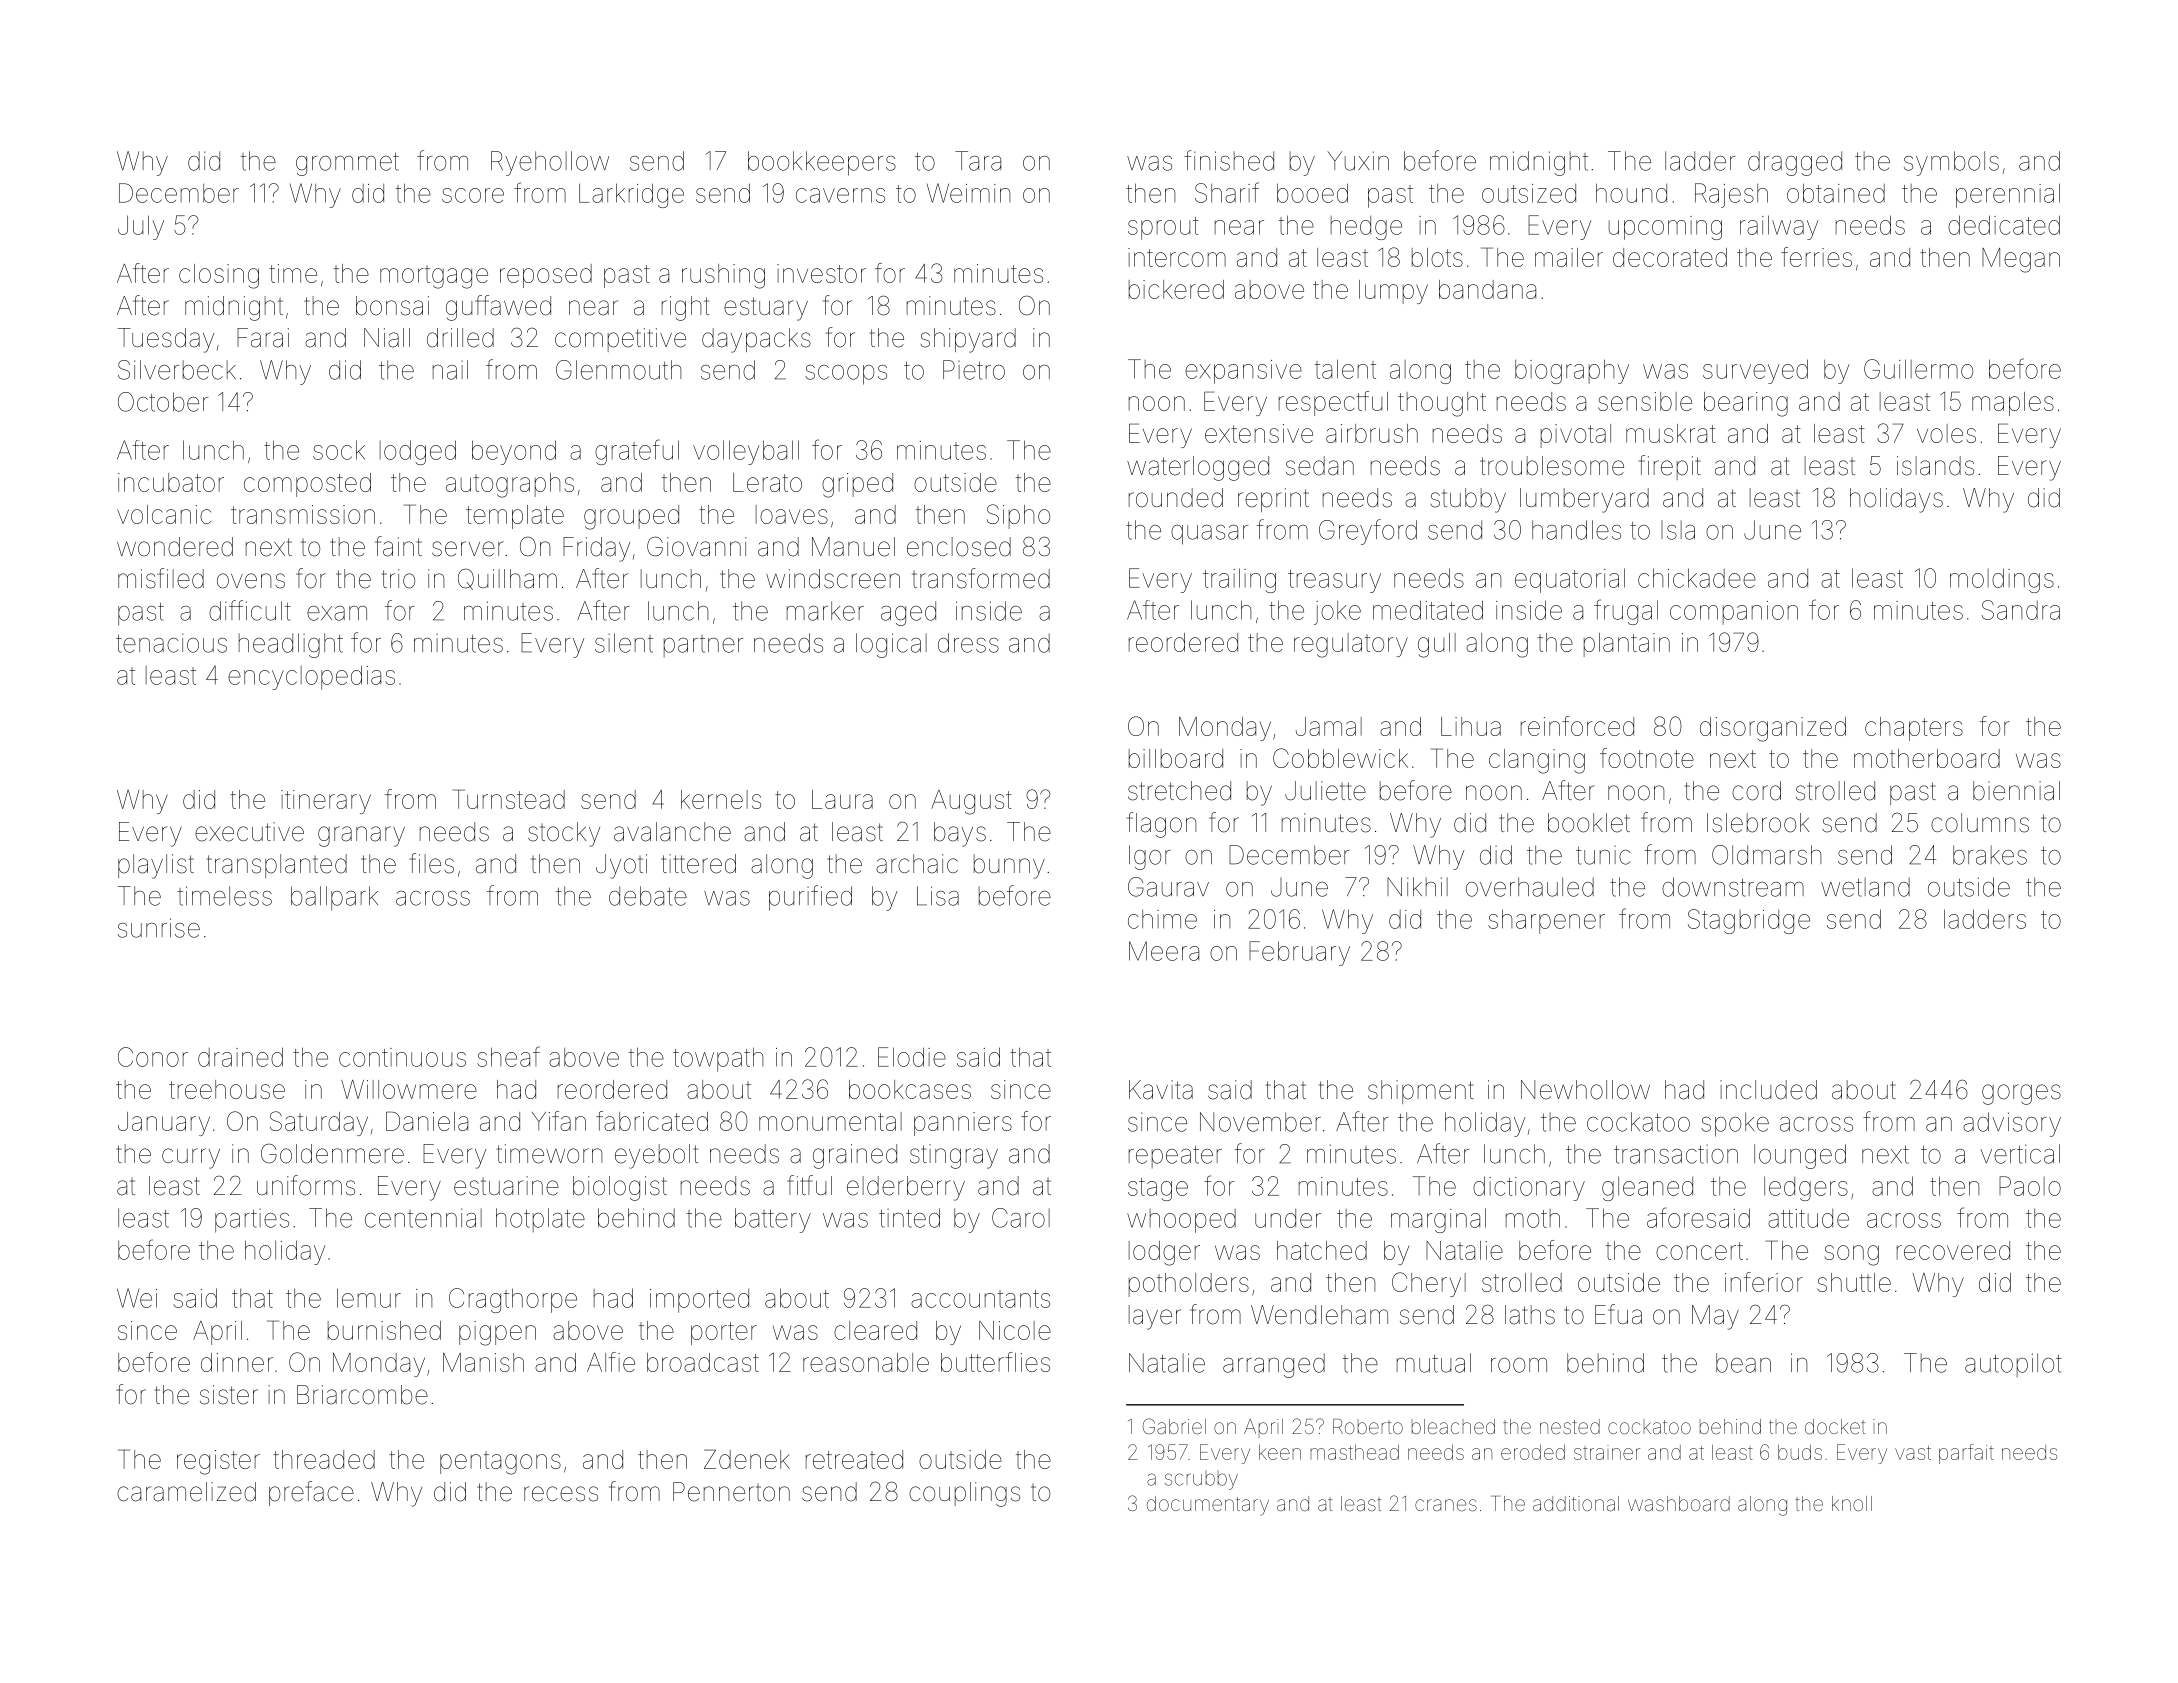  What do you see at coordinates (159, 928) in the screenshot?
I see `sunrise` at bounding box center [159, 928].
